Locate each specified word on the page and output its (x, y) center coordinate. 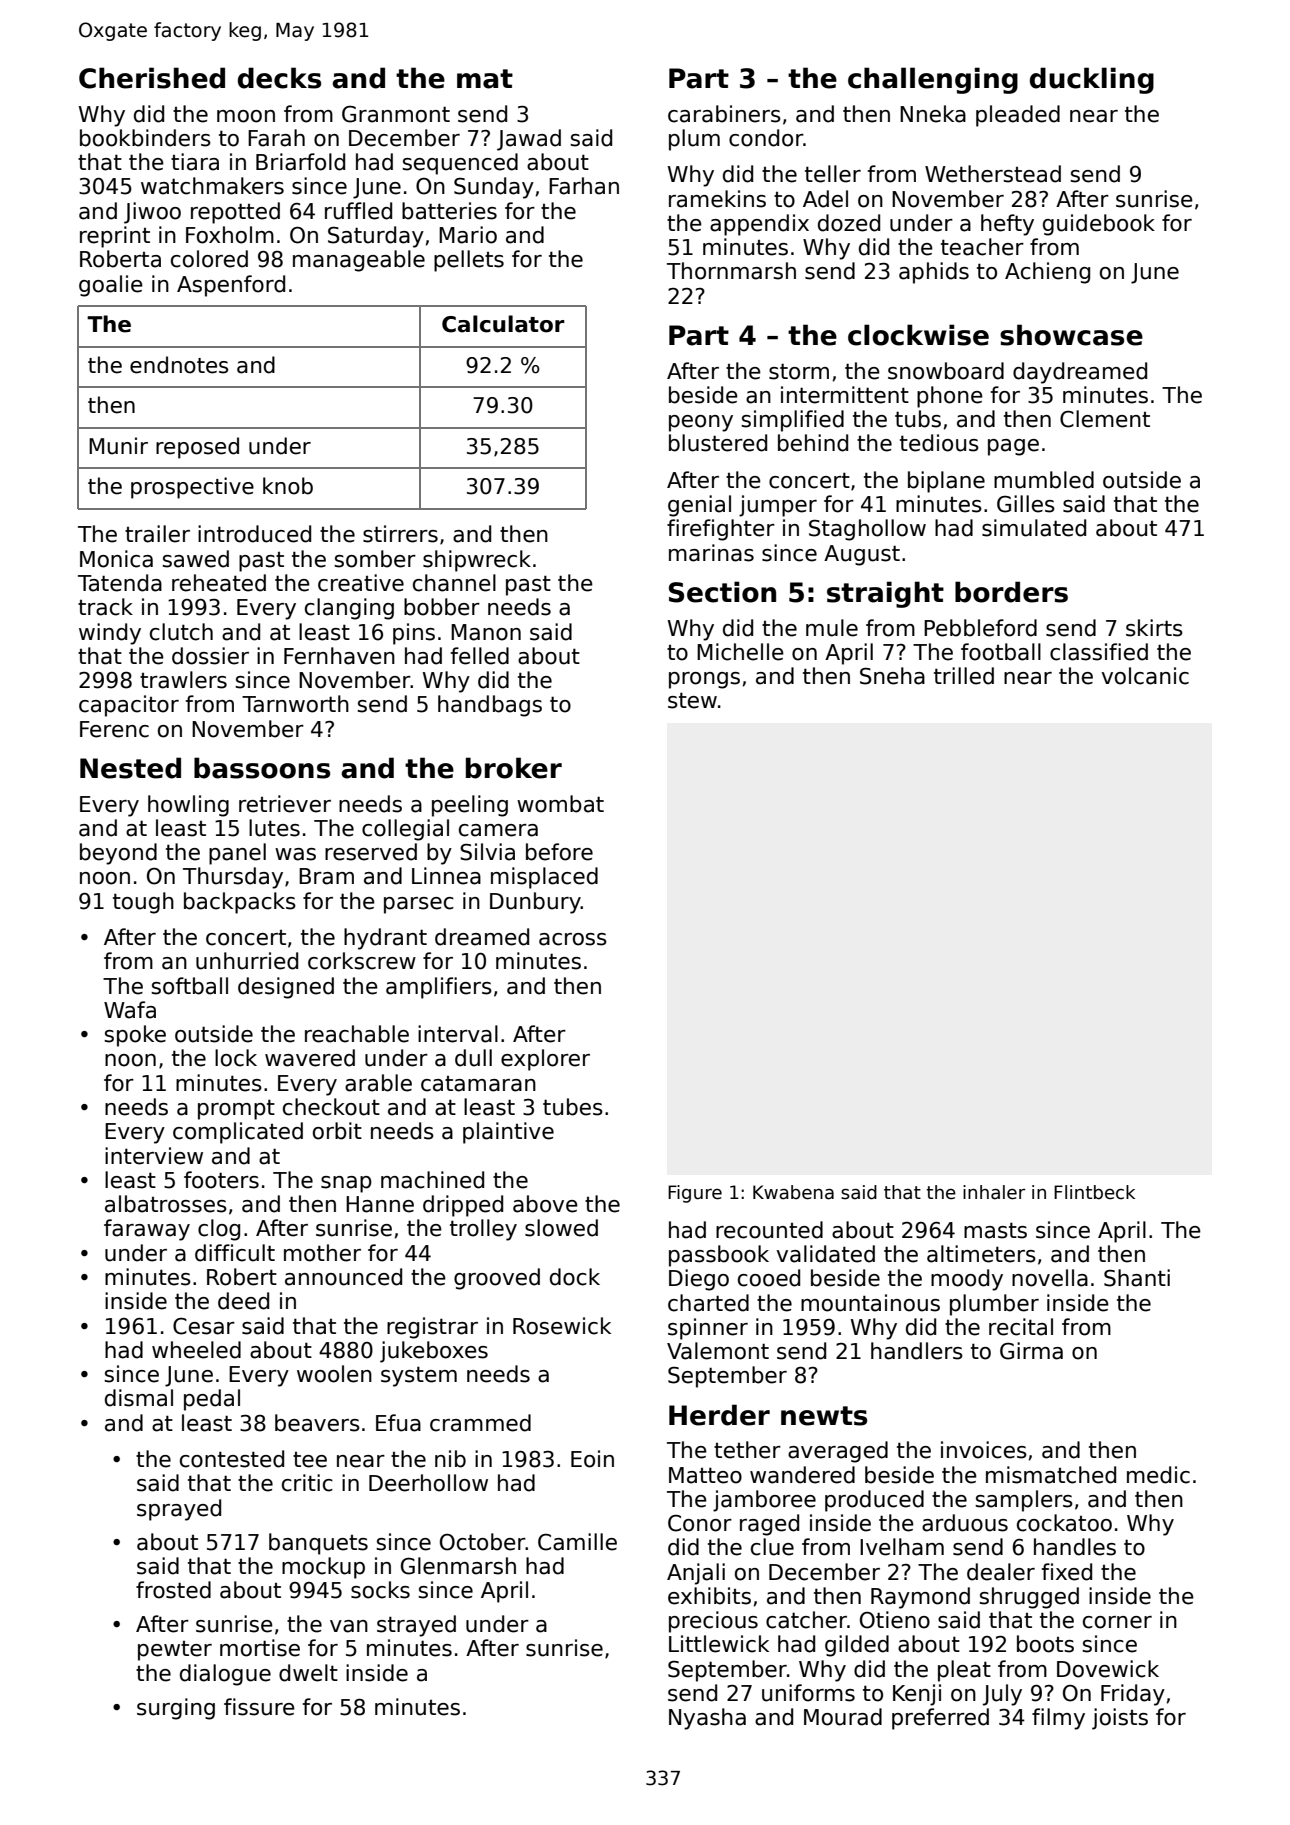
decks (279, 78)
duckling (1092, 80)
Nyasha (707, 1719)
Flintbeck (1094, 1192)
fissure (259, 1707)
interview (154, 1156)
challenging (933, 80)
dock (575, 1277)
